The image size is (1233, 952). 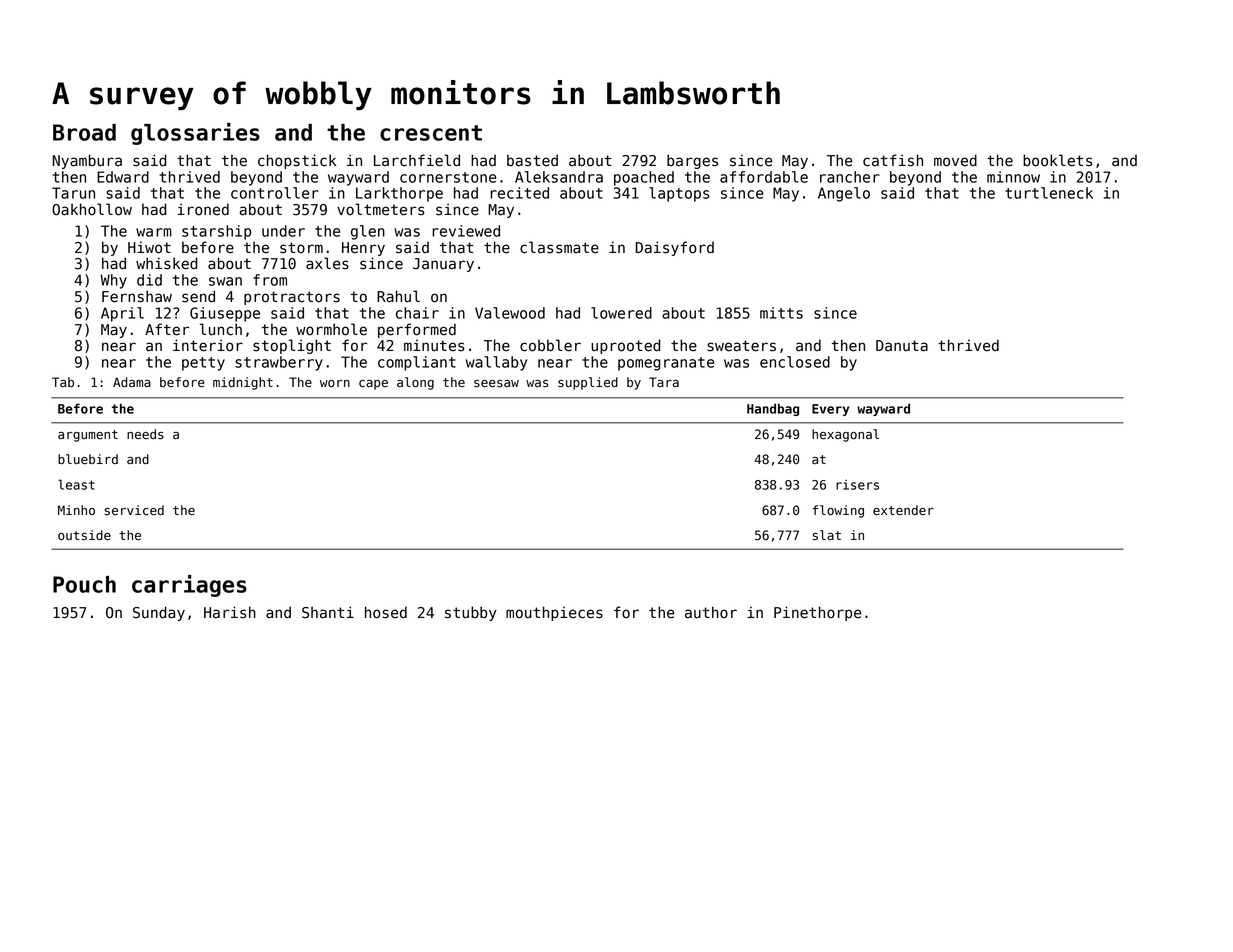 I want to click on lowered, so click(x=621, y=313).
